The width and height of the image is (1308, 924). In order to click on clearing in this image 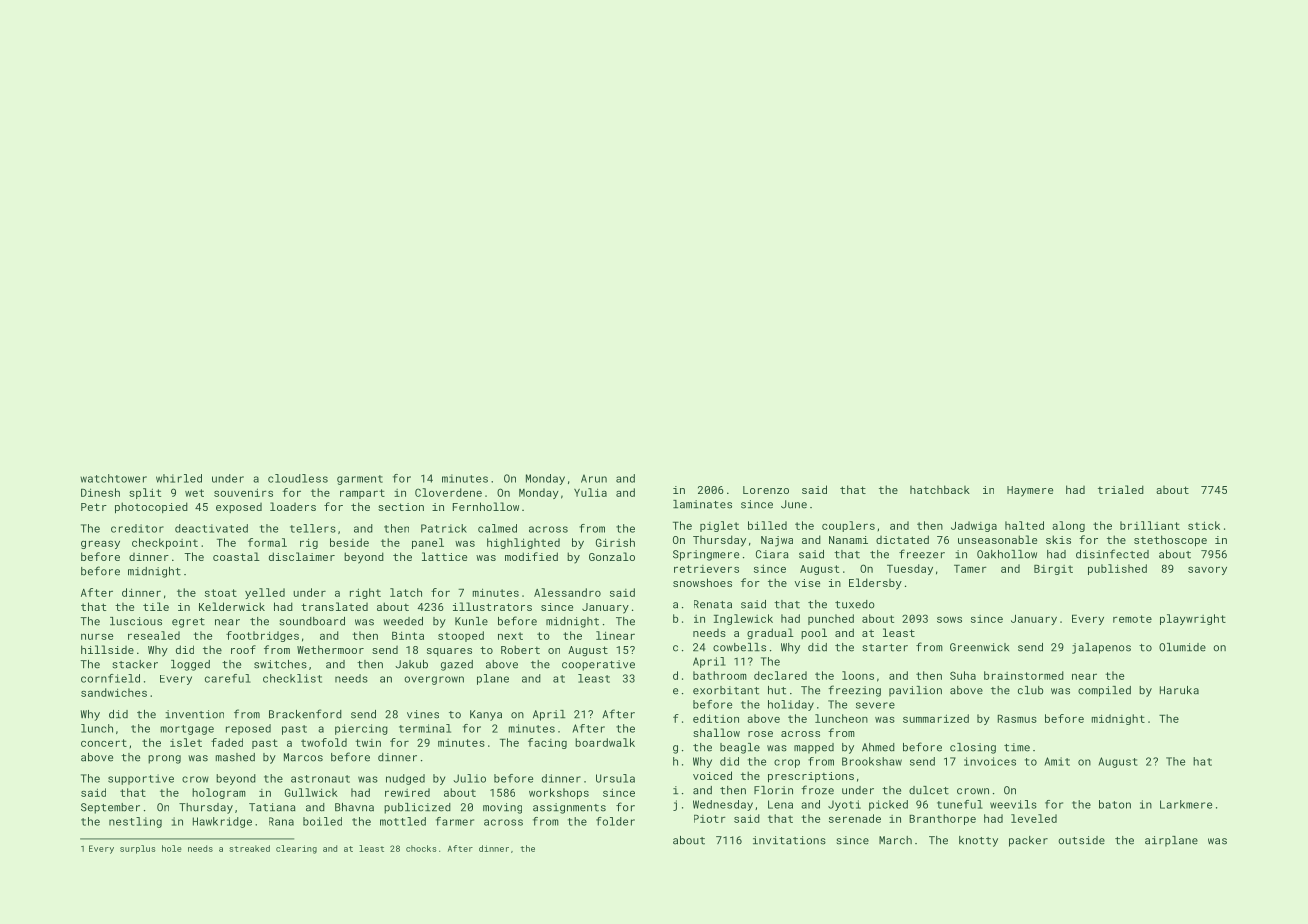, I will do `click(296, 849)`.
